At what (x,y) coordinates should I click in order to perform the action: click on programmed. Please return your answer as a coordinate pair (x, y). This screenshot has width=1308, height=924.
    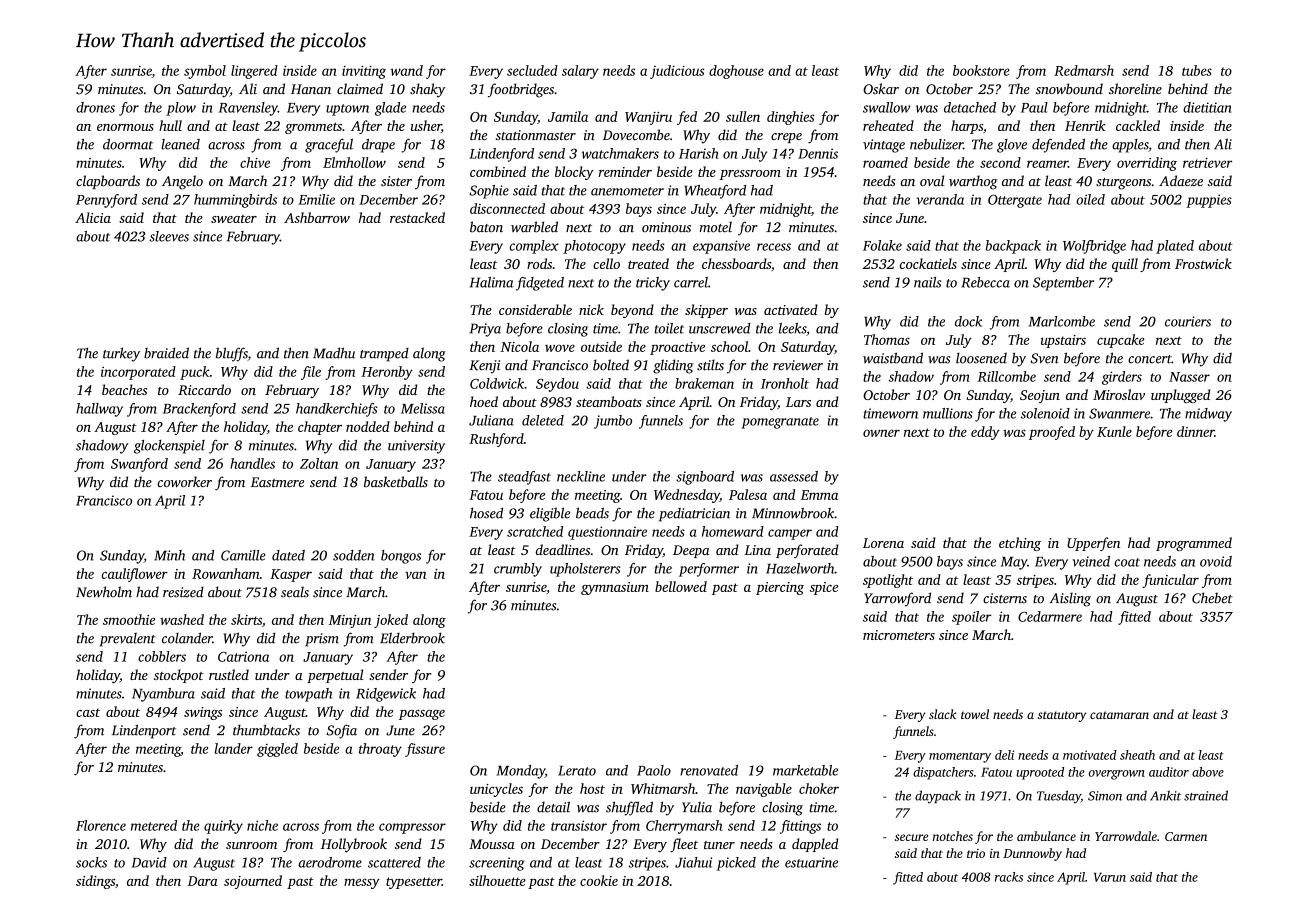
    Looking at the image, I should click on (1194, 544).
